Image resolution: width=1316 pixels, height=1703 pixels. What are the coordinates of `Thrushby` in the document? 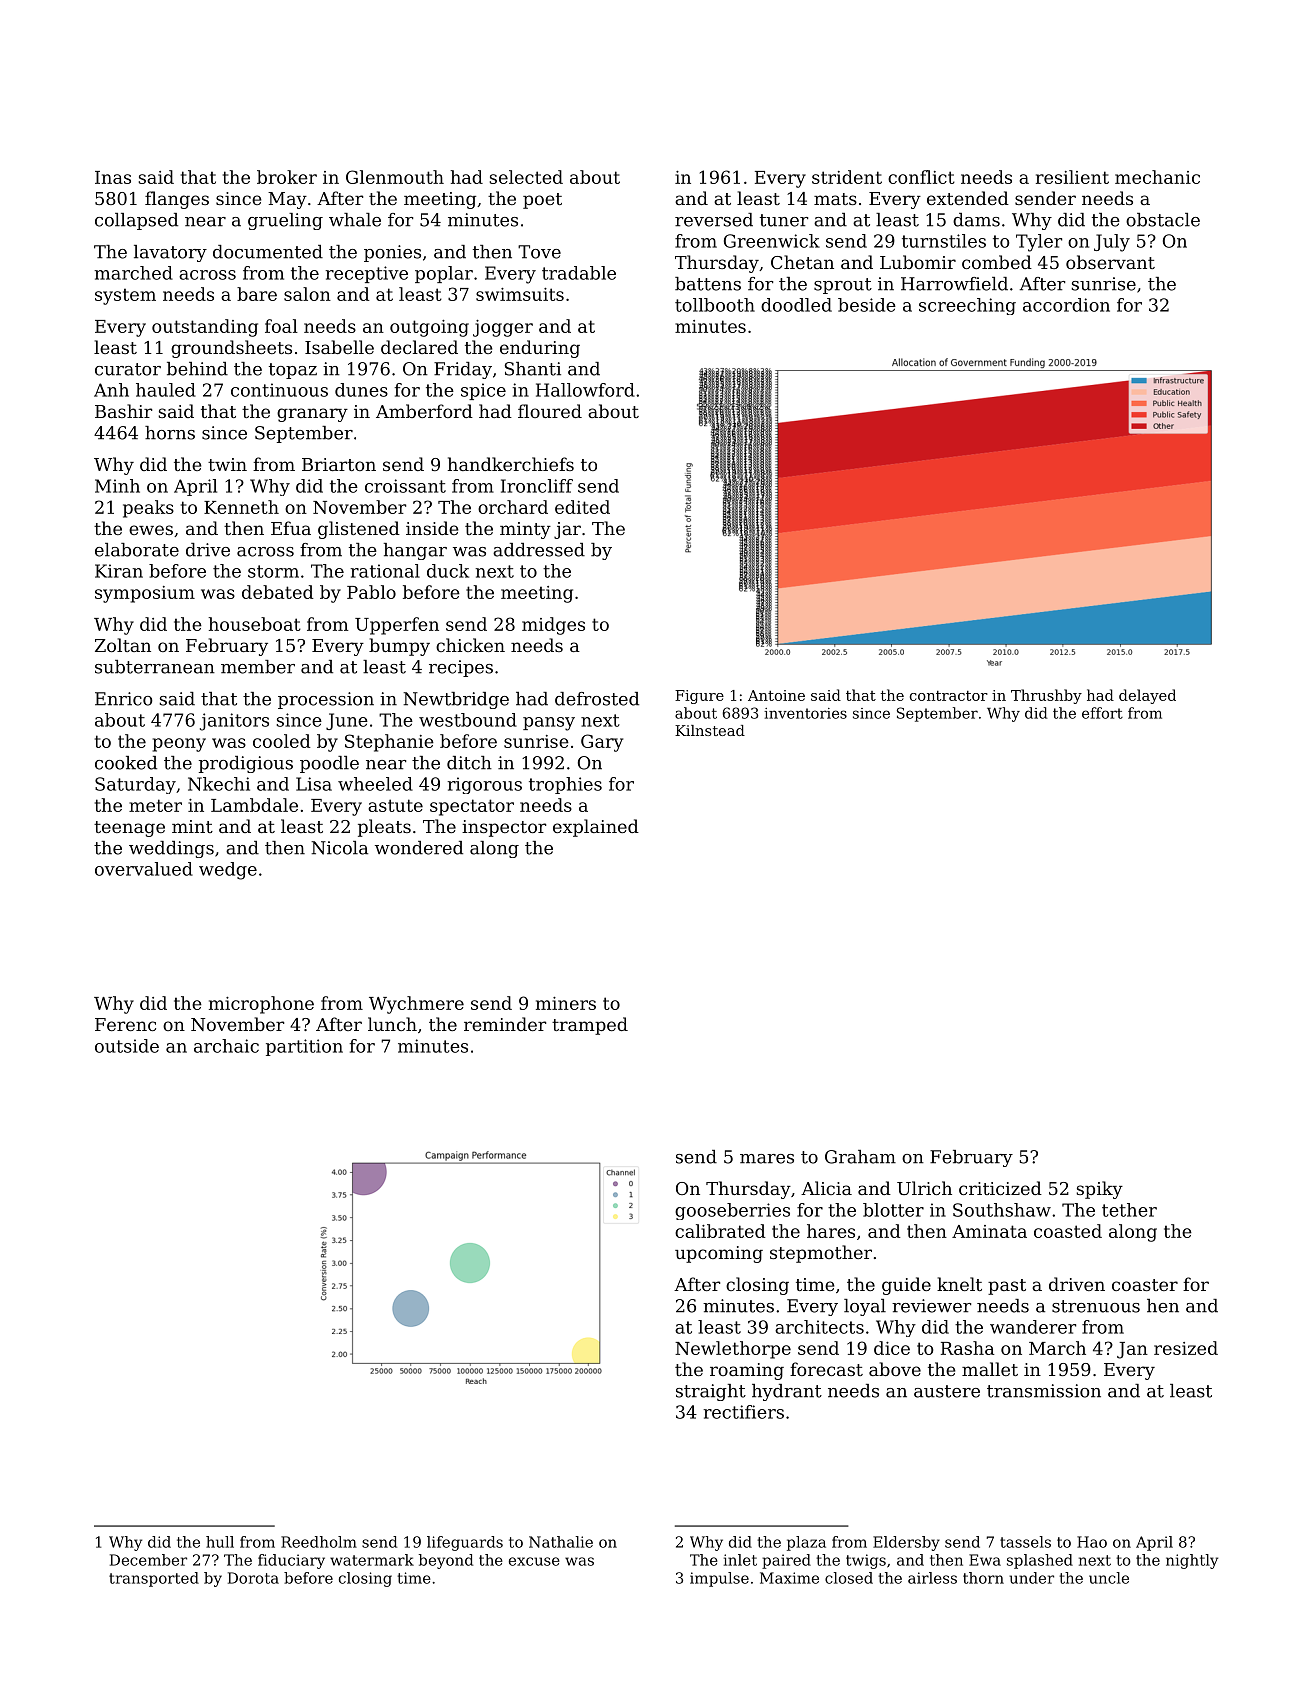 It's located at (1046, 696).
